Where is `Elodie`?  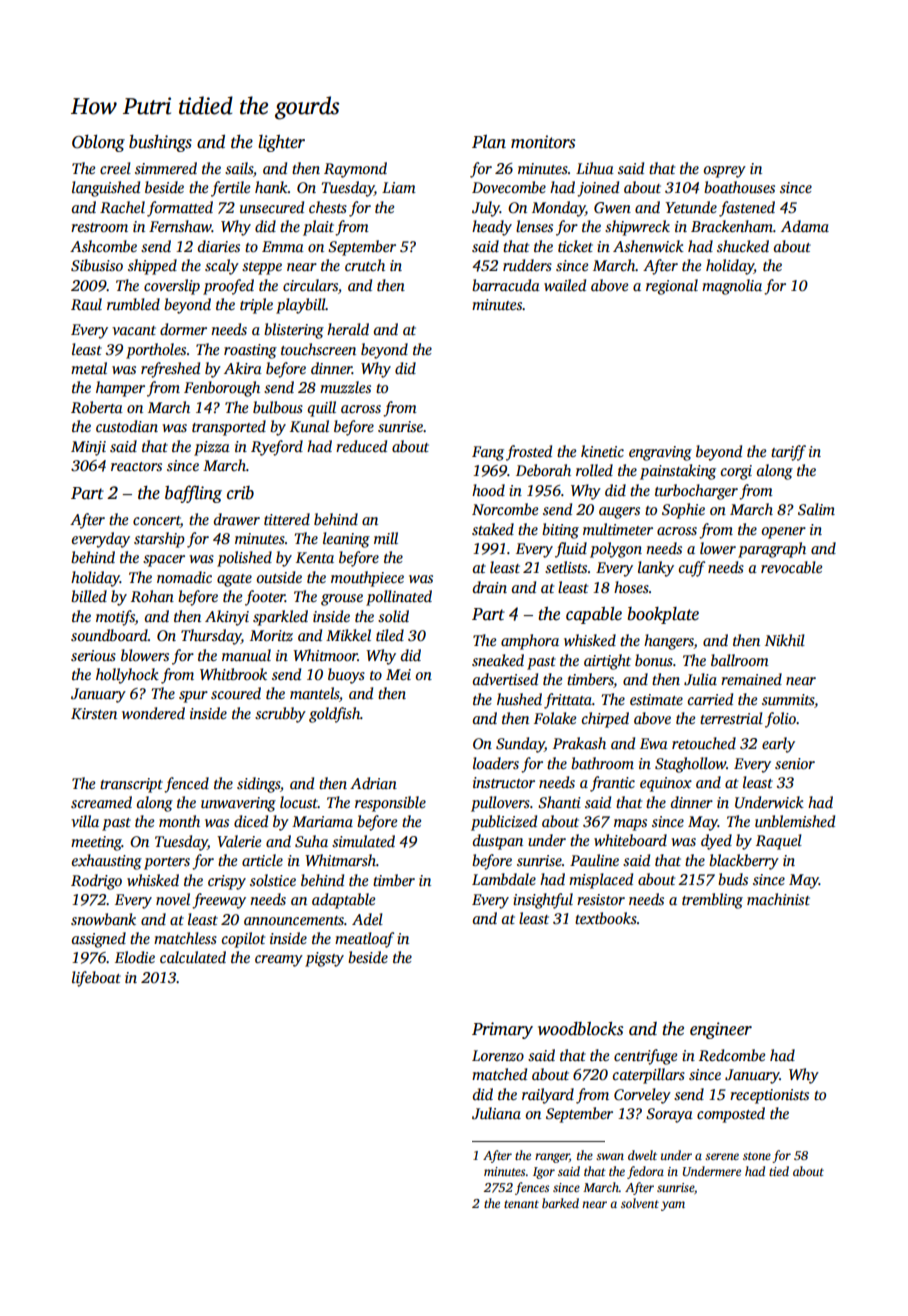 Elodie is located at coordinates (135, 957).
